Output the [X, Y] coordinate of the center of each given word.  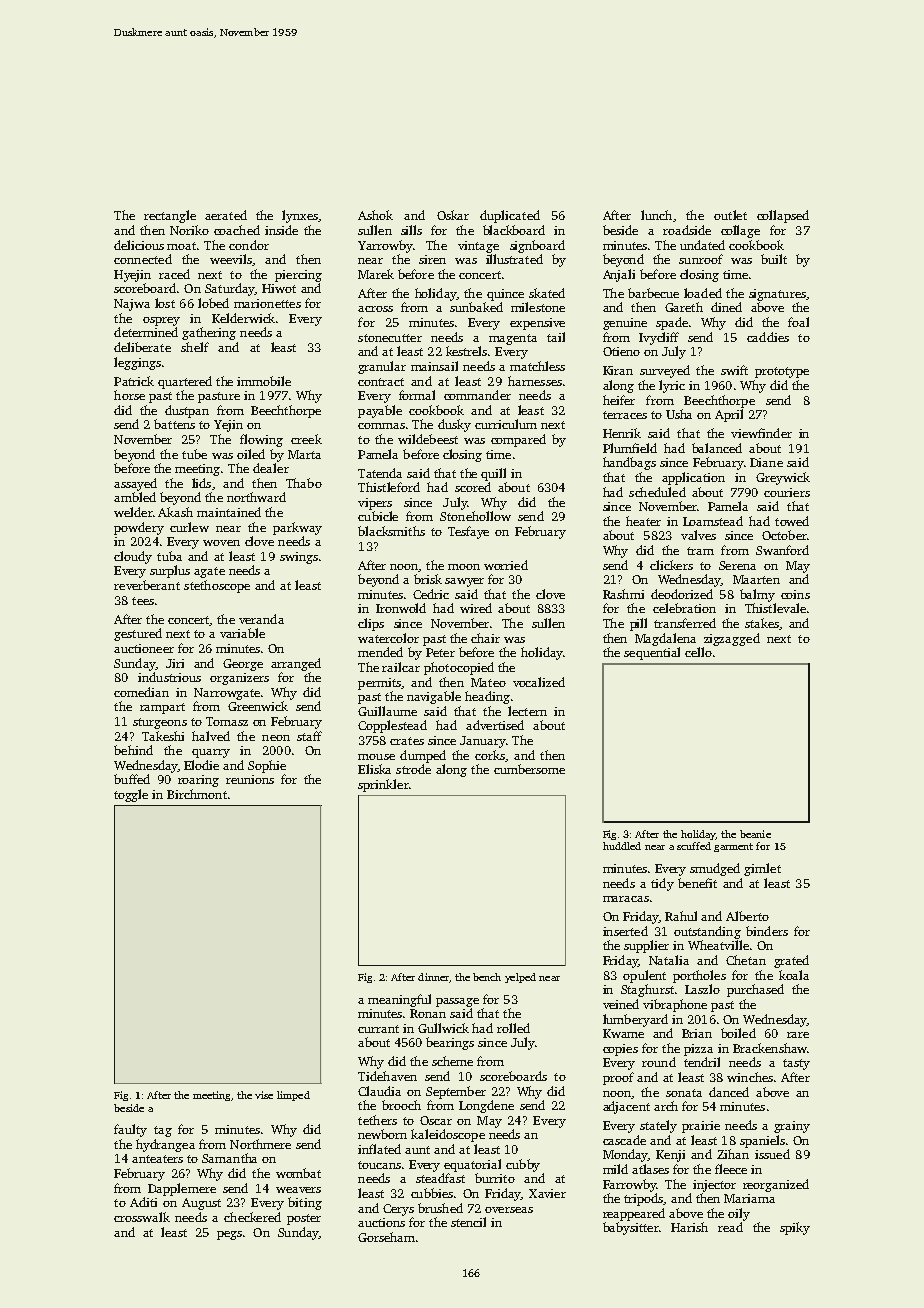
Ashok [375, 215]
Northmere [260, 1144]
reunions [250, 779]
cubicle [378, 516]
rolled [513, 1028]
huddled [622, 846]
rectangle [170, 216]
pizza [698, 1050]
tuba [169, 556]
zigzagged [732, 639]
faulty [130, 1130]
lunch [656, 215]
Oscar [436, 1120]
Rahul [681, 916]
